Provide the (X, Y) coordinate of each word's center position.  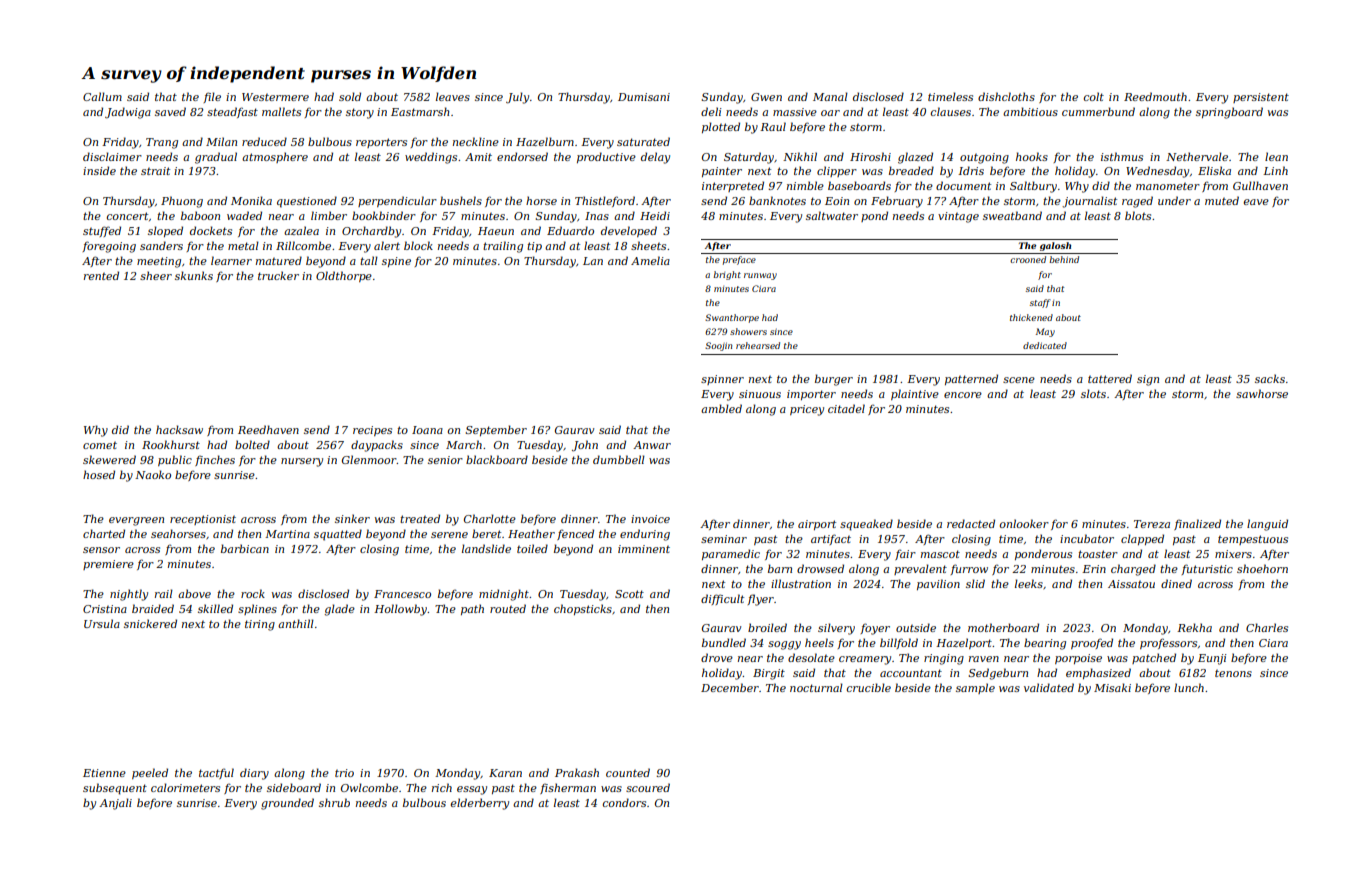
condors (624, 802)
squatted (338, 535)
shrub (334, 802)
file (212, 97)
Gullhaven (1260, 185)
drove (717, 657)
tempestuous (1253, 540)
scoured (648, 787)
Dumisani (644, 97)
